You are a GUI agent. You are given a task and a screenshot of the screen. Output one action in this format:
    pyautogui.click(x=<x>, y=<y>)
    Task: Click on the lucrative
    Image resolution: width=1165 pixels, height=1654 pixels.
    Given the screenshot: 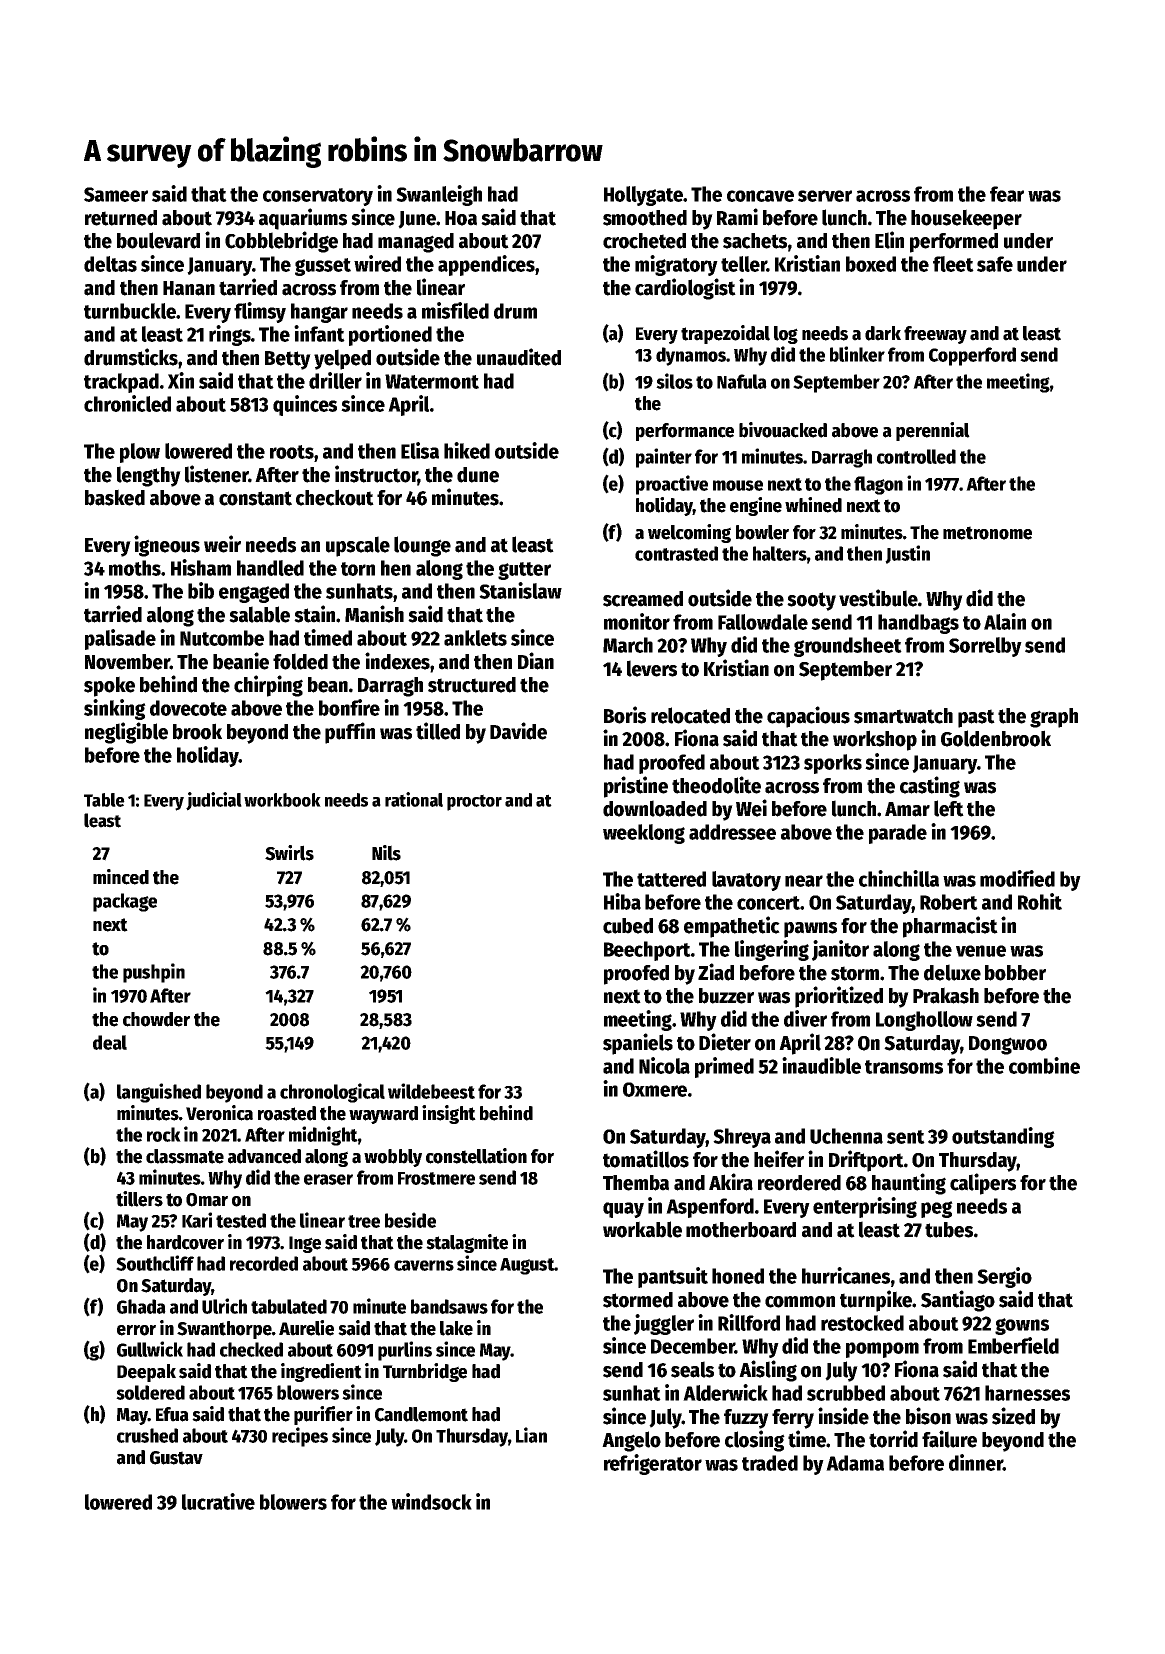 What is the action you would take?
    pyautogui.click(x=218, y=1501)
